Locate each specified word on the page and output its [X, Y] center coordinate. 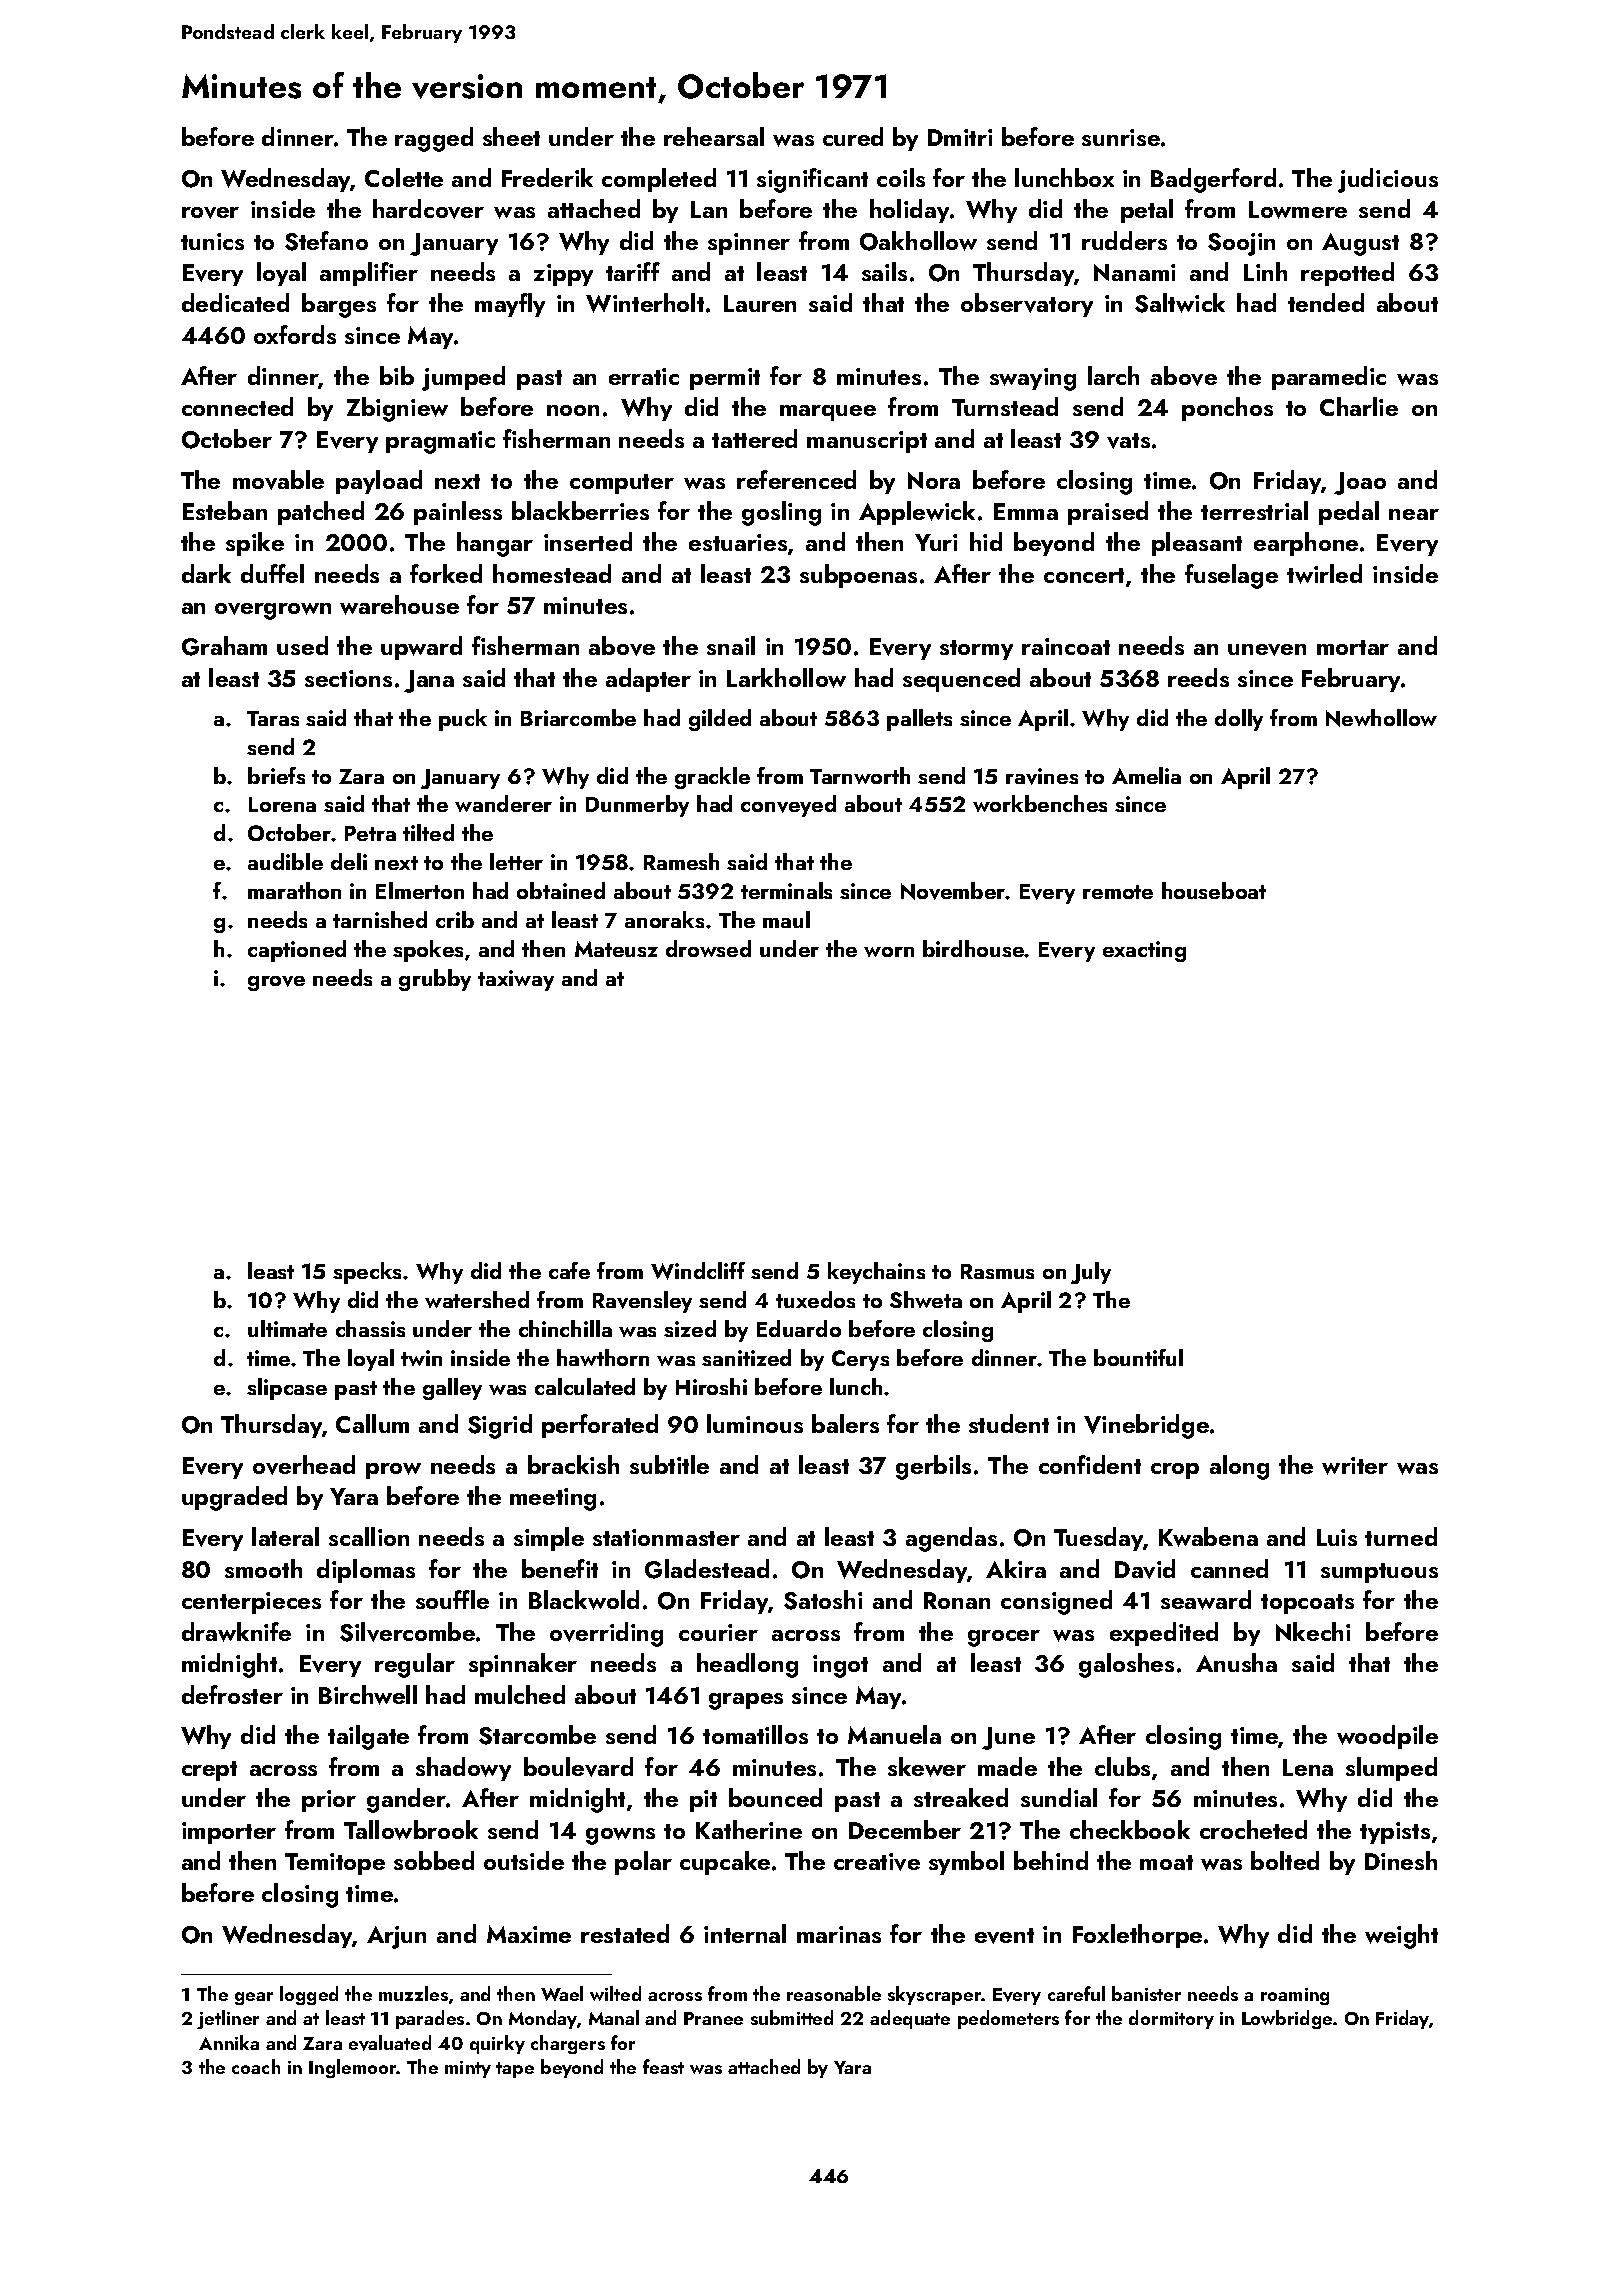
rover [210, 213]
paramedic [1329, 378]
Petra [370, 833]
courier [718, 1632]
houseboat [1214, 890]
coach [256, 2066]
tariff [633, 271]
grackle [712, 778]
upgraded [234, 1498]
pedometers [1008, 2019]
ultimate [287, 1328]
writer [1355, 1466]
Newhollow [1381, 718]
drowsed [708, 948]
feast [663, 2066]
